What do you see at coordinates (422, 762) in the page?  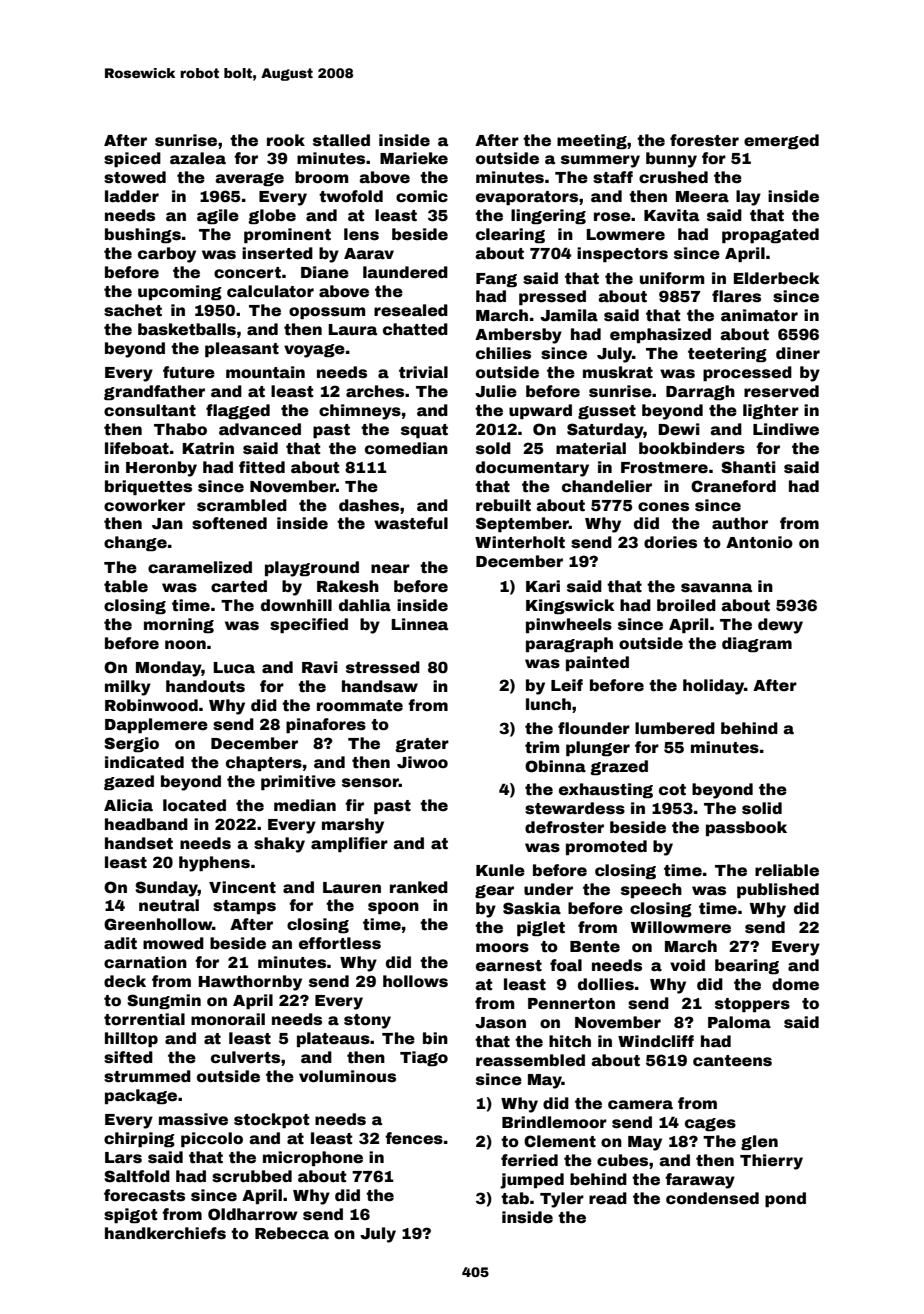 I see `Jiwoo` at bounding box center [422, 762].
